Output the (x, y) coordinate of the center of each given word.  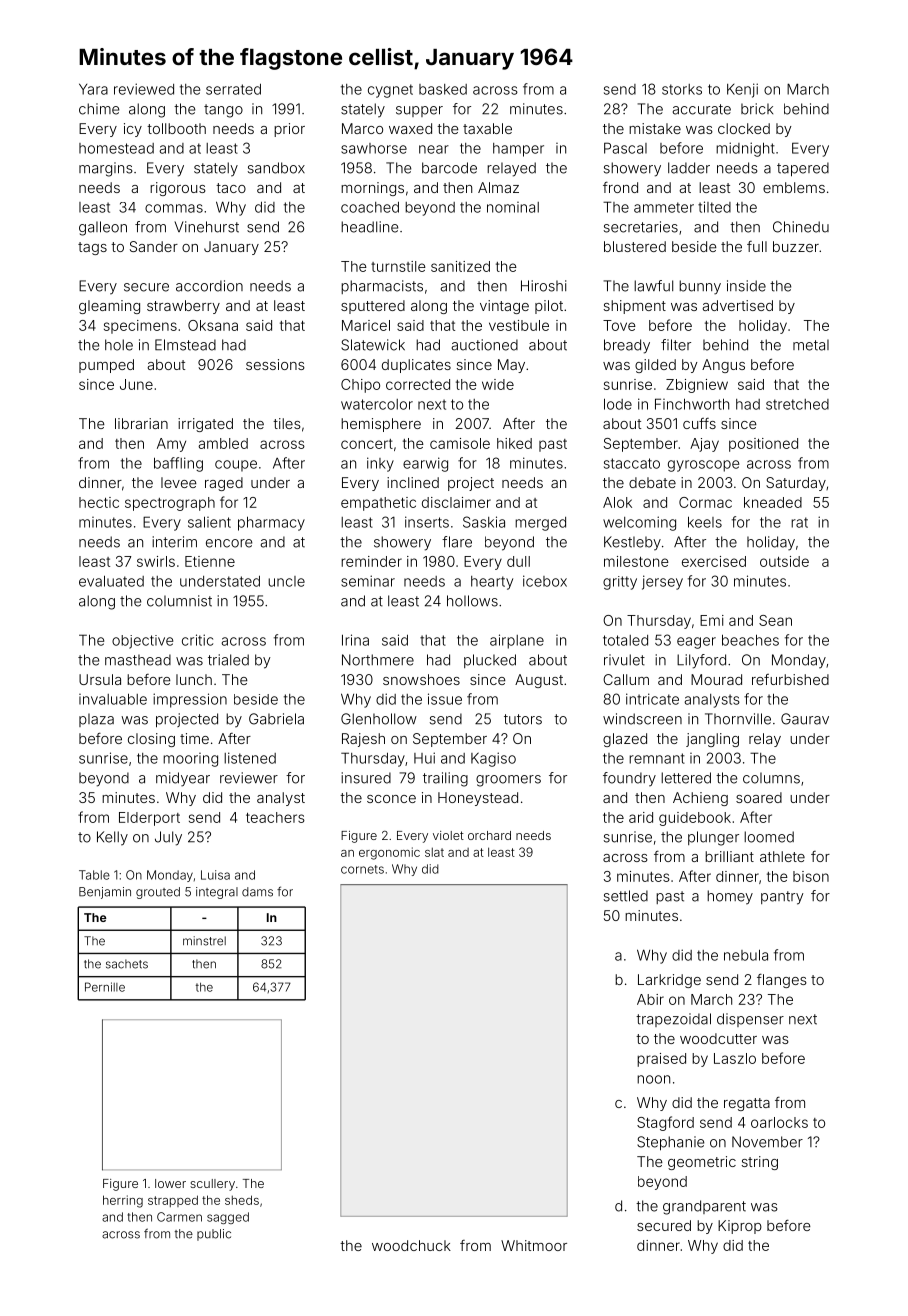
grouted (158, 893)
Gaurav (805, 719)
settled (626, 896)
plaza (96, 720)
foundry (629, 779)
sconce (391, 799)
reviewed (144, 89)
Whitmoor (534, 1245)
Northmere (378, 660)
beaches (750, 640)
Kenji (742, 90)
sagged (228, 1218)
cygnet (390, 91)
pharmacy (271, 523)
